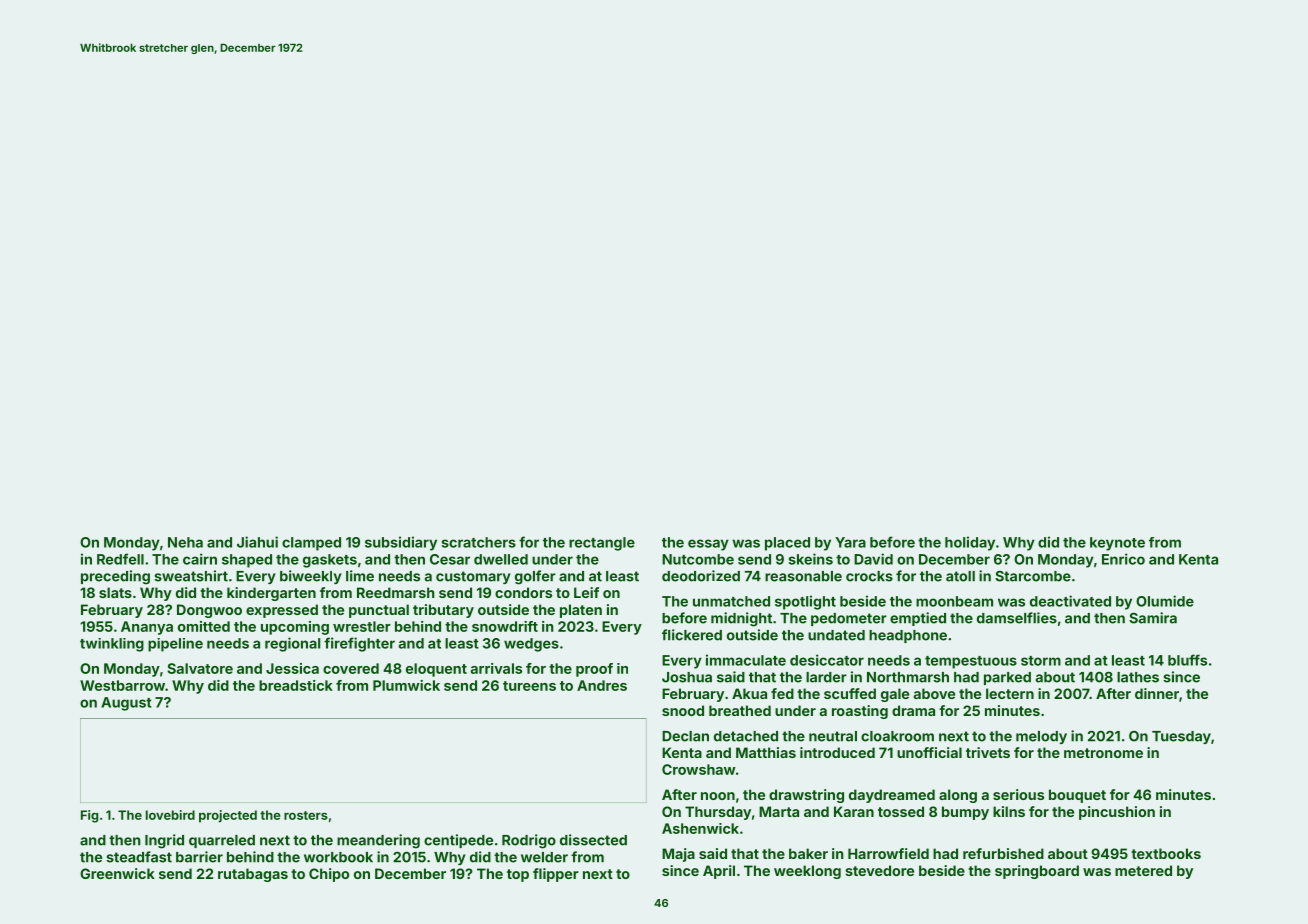 This screenshot has height=924, width=1308. Describe the element at coordinates (147, 628) in the screenshot. I see `Ananya` at that location.
